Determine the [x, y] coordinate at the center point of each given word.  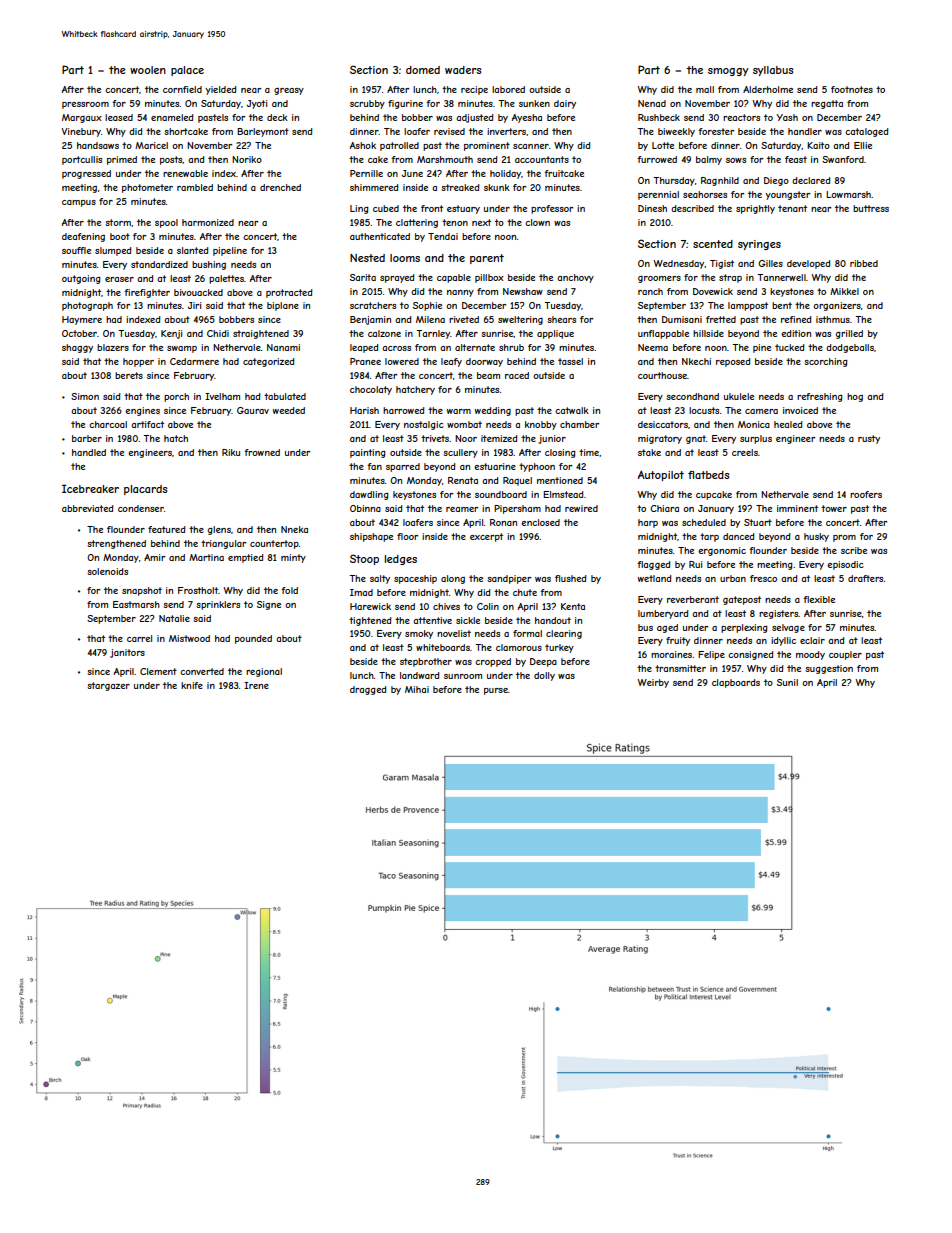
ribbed [864, 263]
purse [496, 691]
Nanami [283, 347]
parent [487, 259]
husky [816, 537]
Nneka [294, 529]
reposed [733, 362]
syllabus [773, 71]
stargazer [108, 686]
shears [561, 319]
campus [79, 203]
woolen [148, 70]
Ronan [503, 522]
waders [463, 70]
